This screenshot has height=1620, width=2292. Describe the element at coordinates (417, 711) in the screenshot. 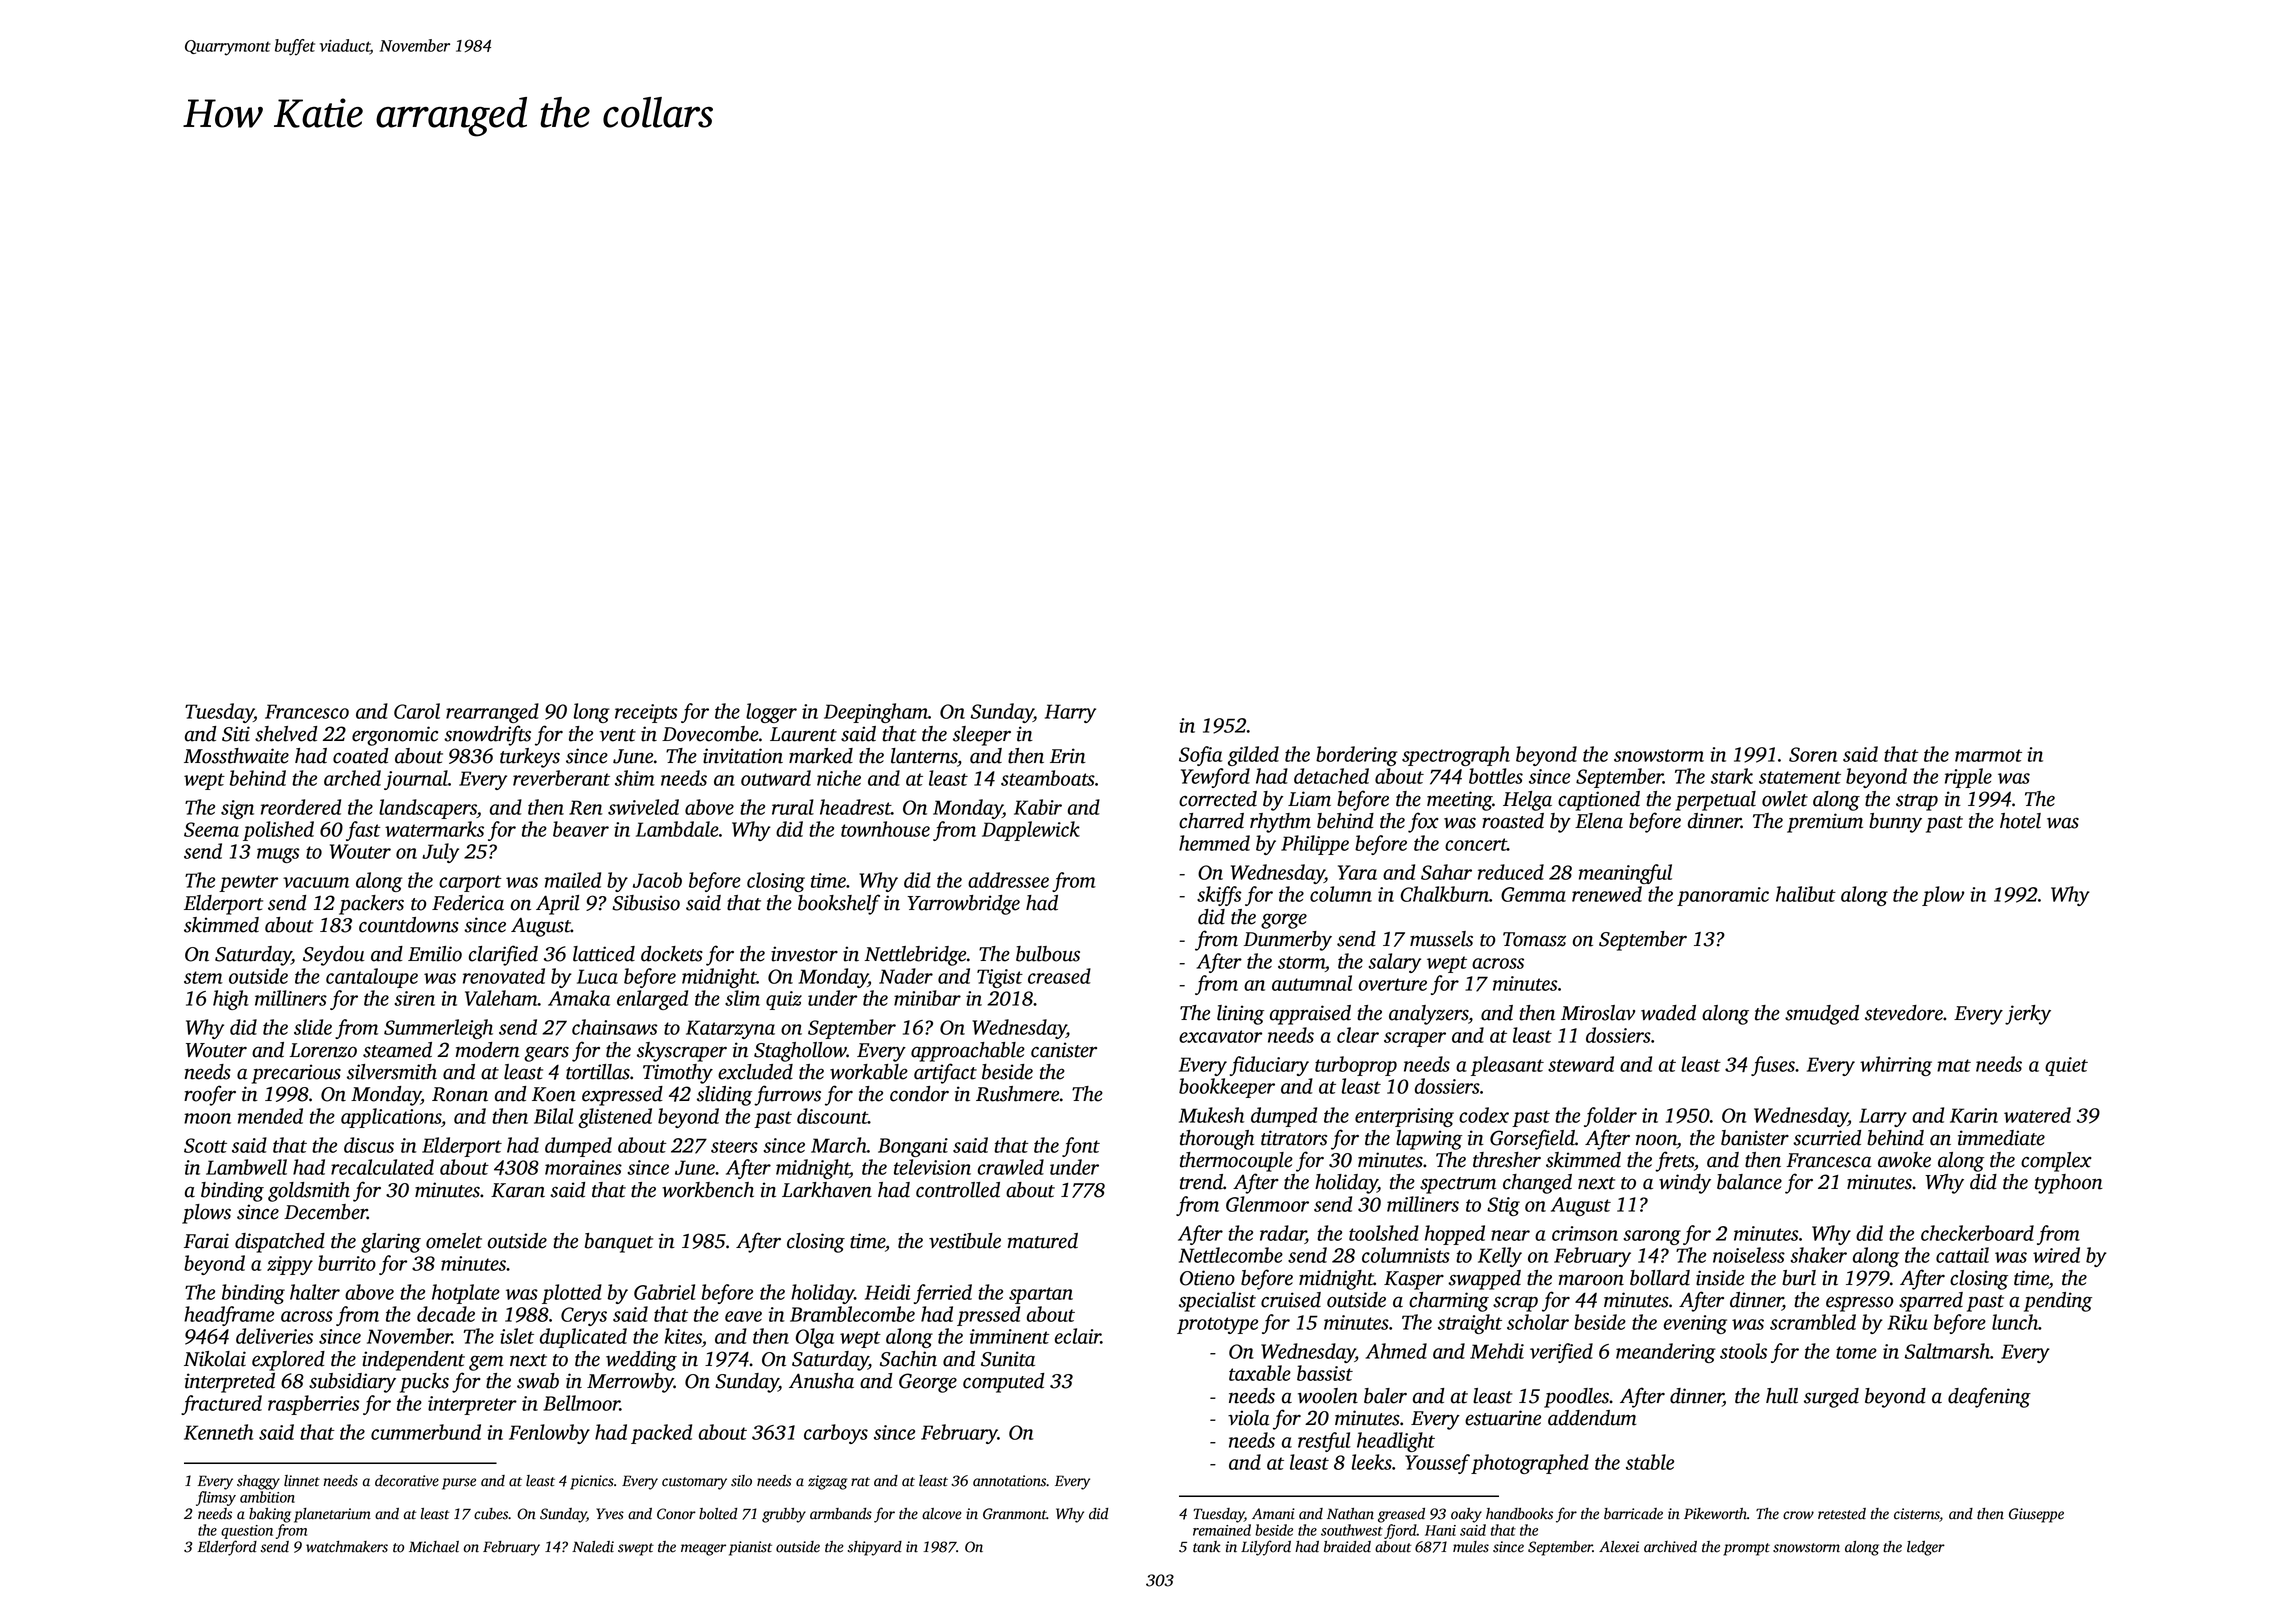

I see `Carol` at that location.
